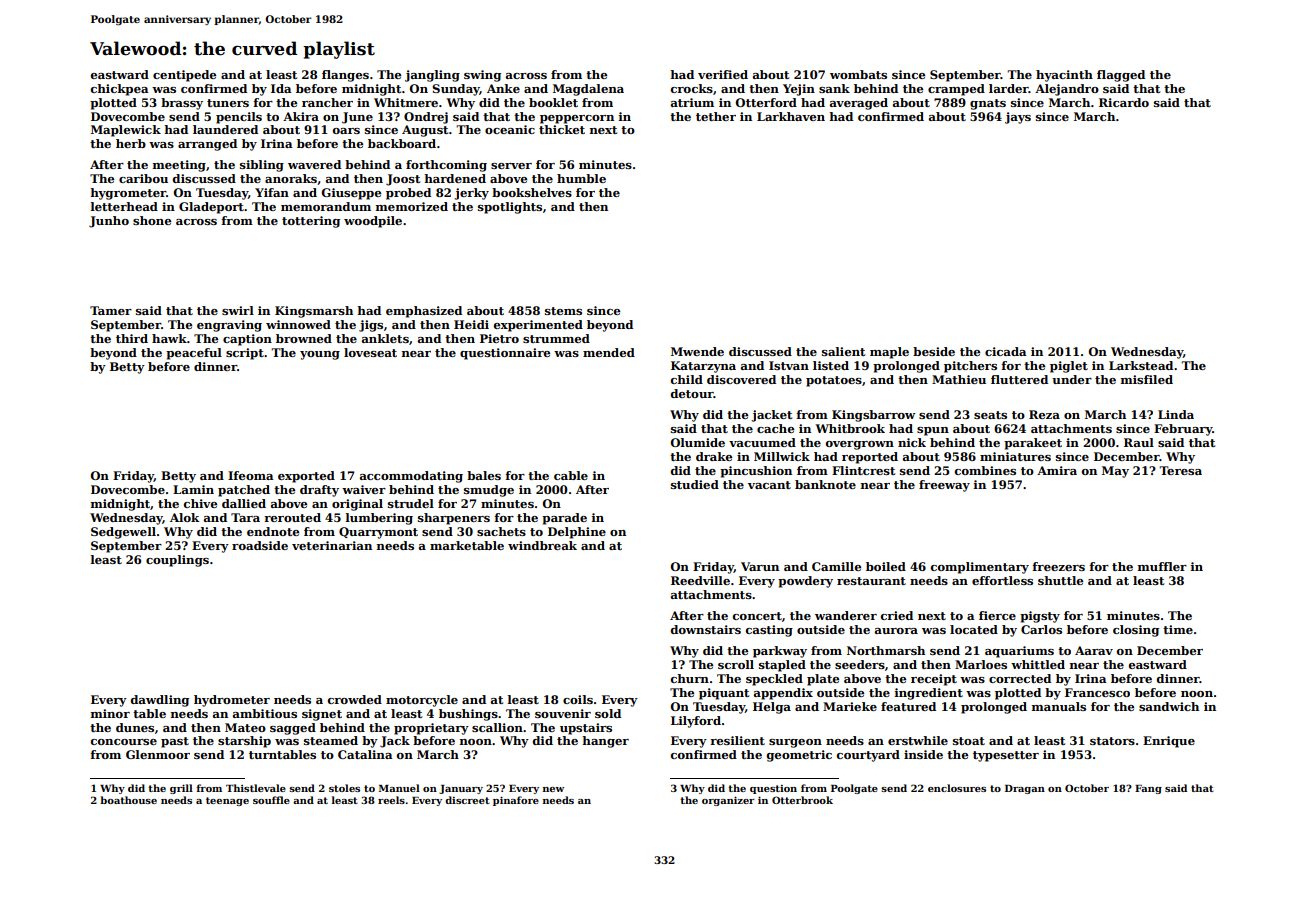 The width and height of the screenshot is (1308, 924). What do you see at coordinates (227, 801) in the screenshot?
I see `teenage` at bounding box center [227, 801].
